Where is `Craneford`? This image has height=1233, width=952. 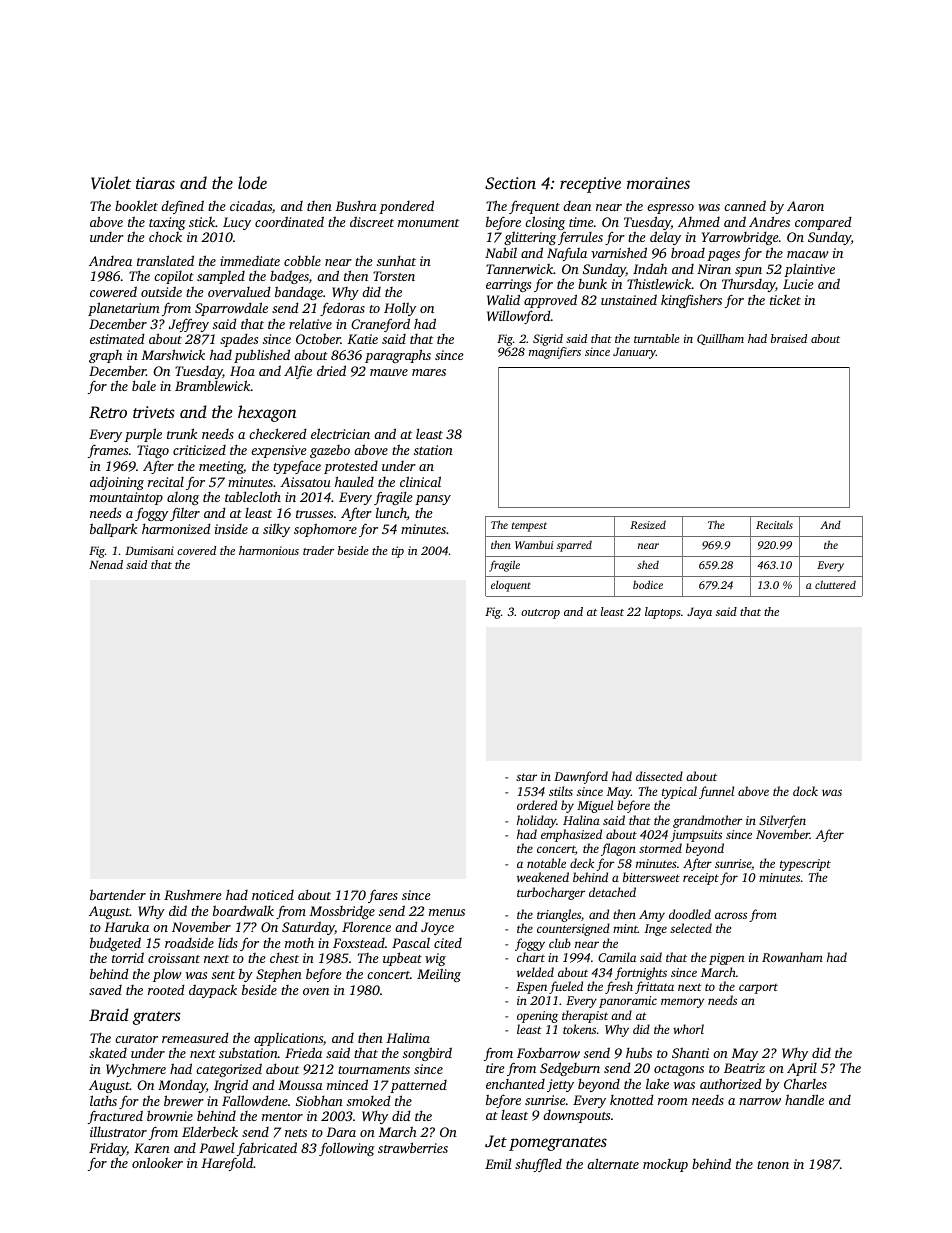 Craneford is located at coordinates (380, 325).
